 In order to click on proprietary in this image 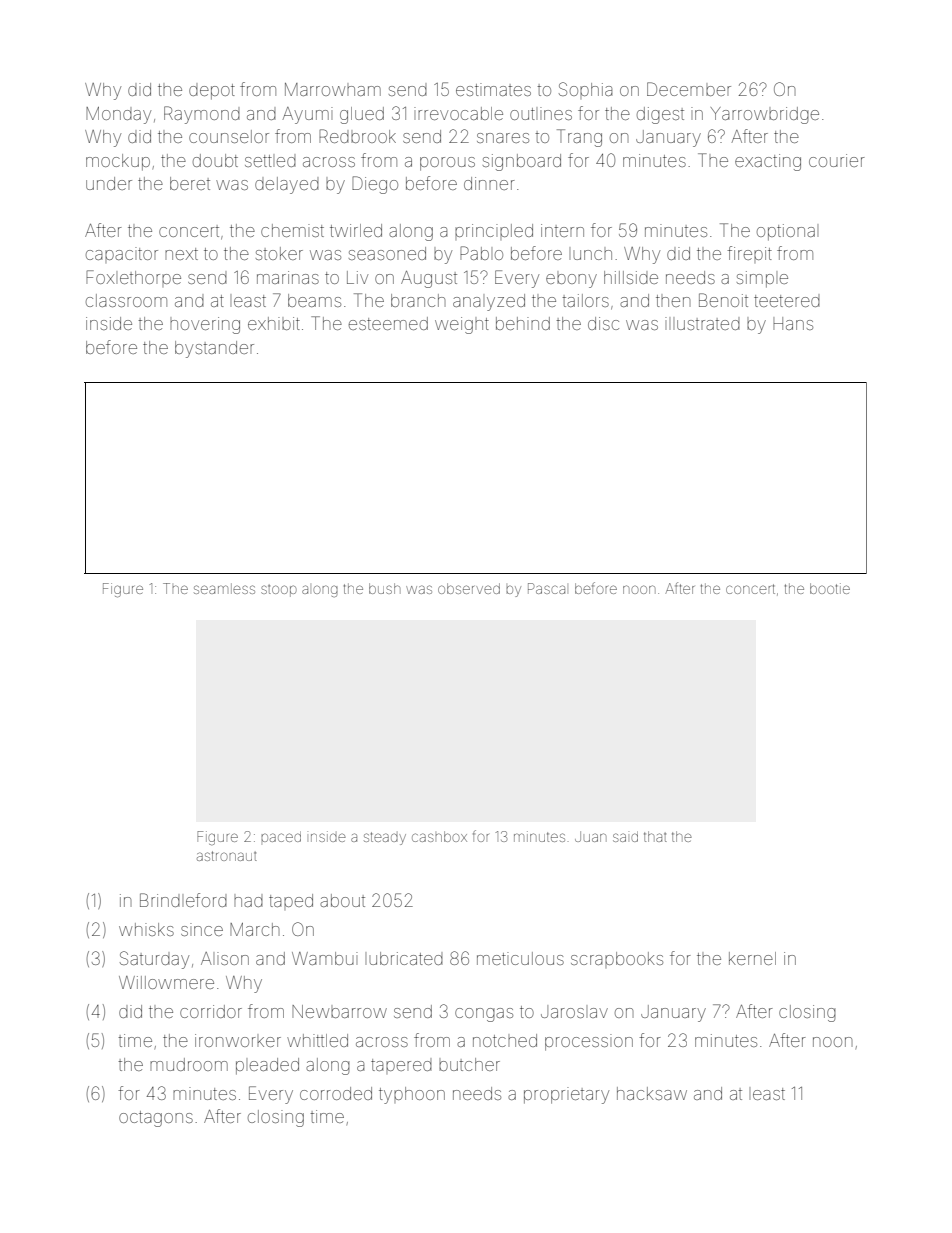, I will do `click(566, 1095)`.
